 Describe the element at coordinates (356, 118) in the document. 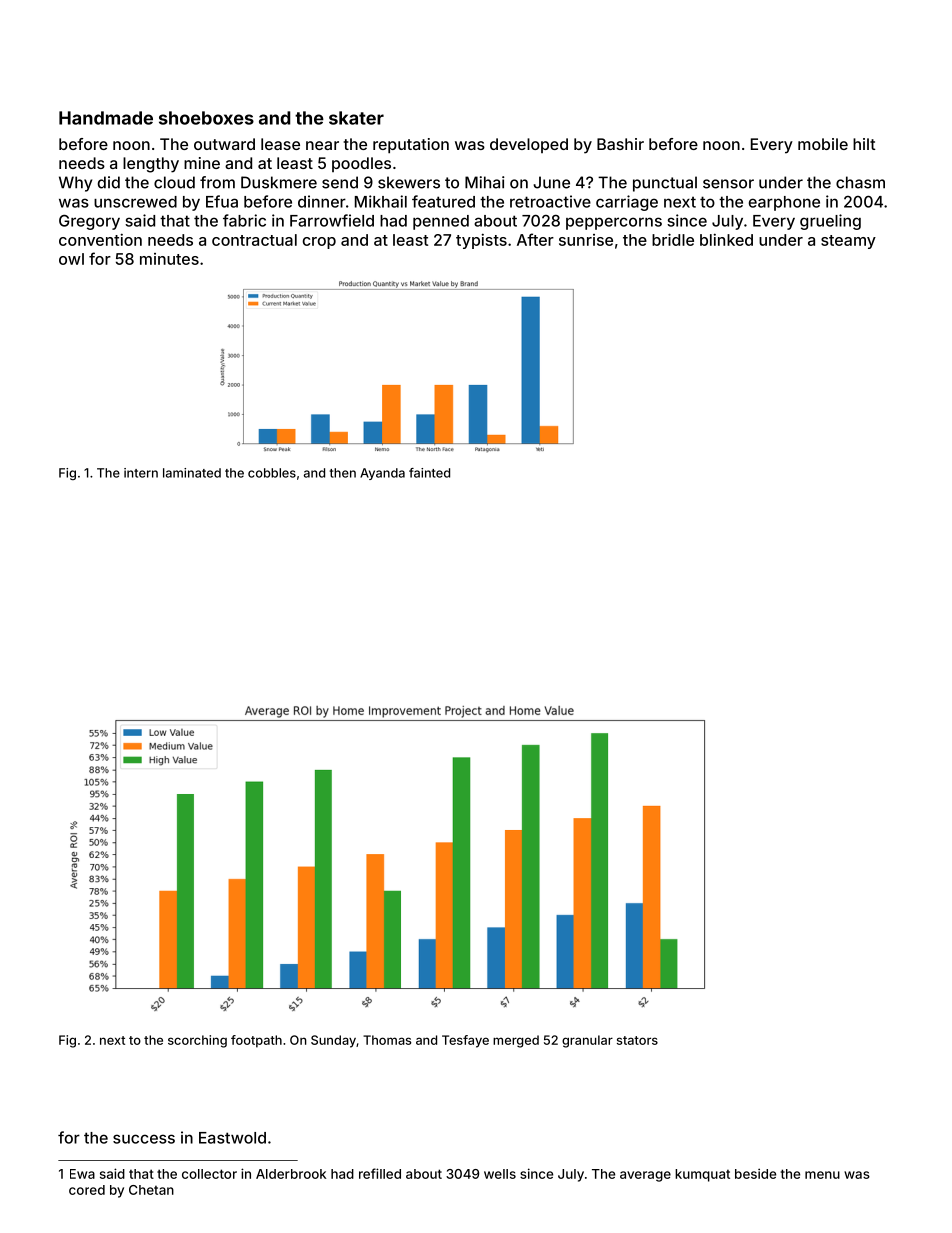

I see `skater` at that location.
